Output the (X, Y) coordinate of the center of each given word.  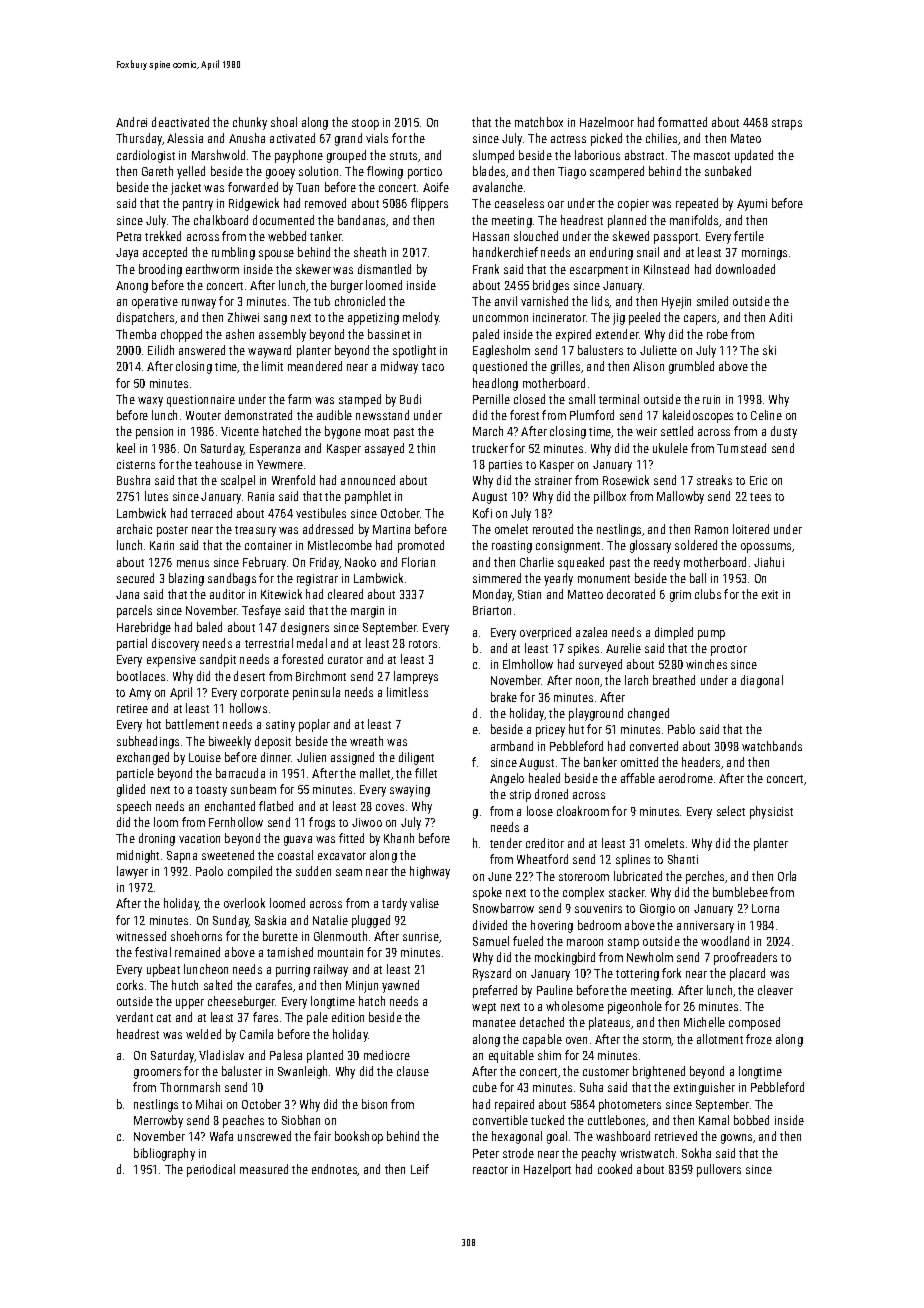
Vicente (240, 431)
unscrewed (264, 1136)
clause (413, 1071)
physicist (771, 812)
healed (544, 778)
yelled (191, 172)
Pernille (491, 399)
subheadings (148, 742)
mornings (764, 254)
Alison (648, 366)
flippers (429, 204)
